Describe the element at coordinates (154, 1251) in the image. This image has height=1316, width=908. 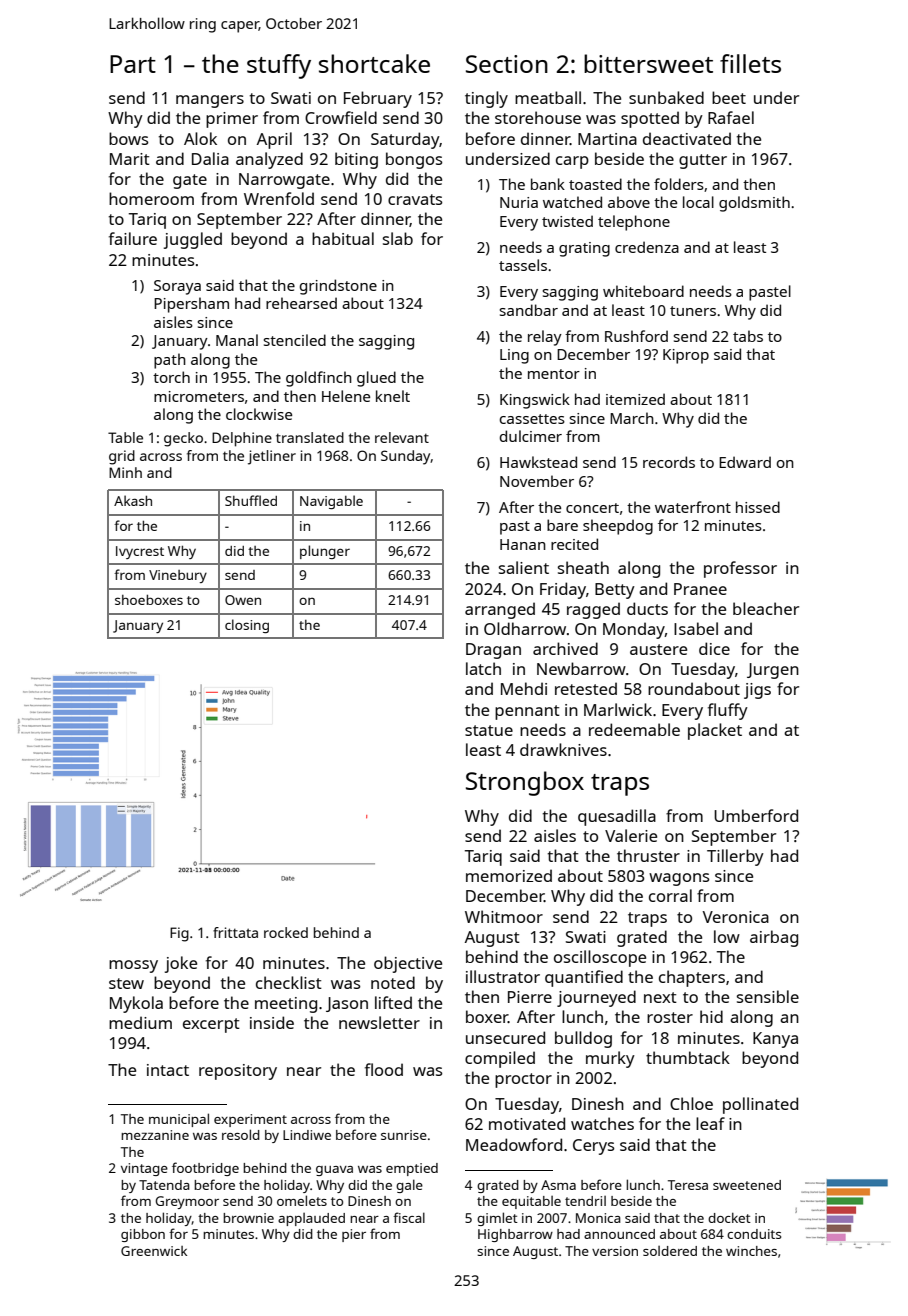
I see `Greenwick` at that location.
